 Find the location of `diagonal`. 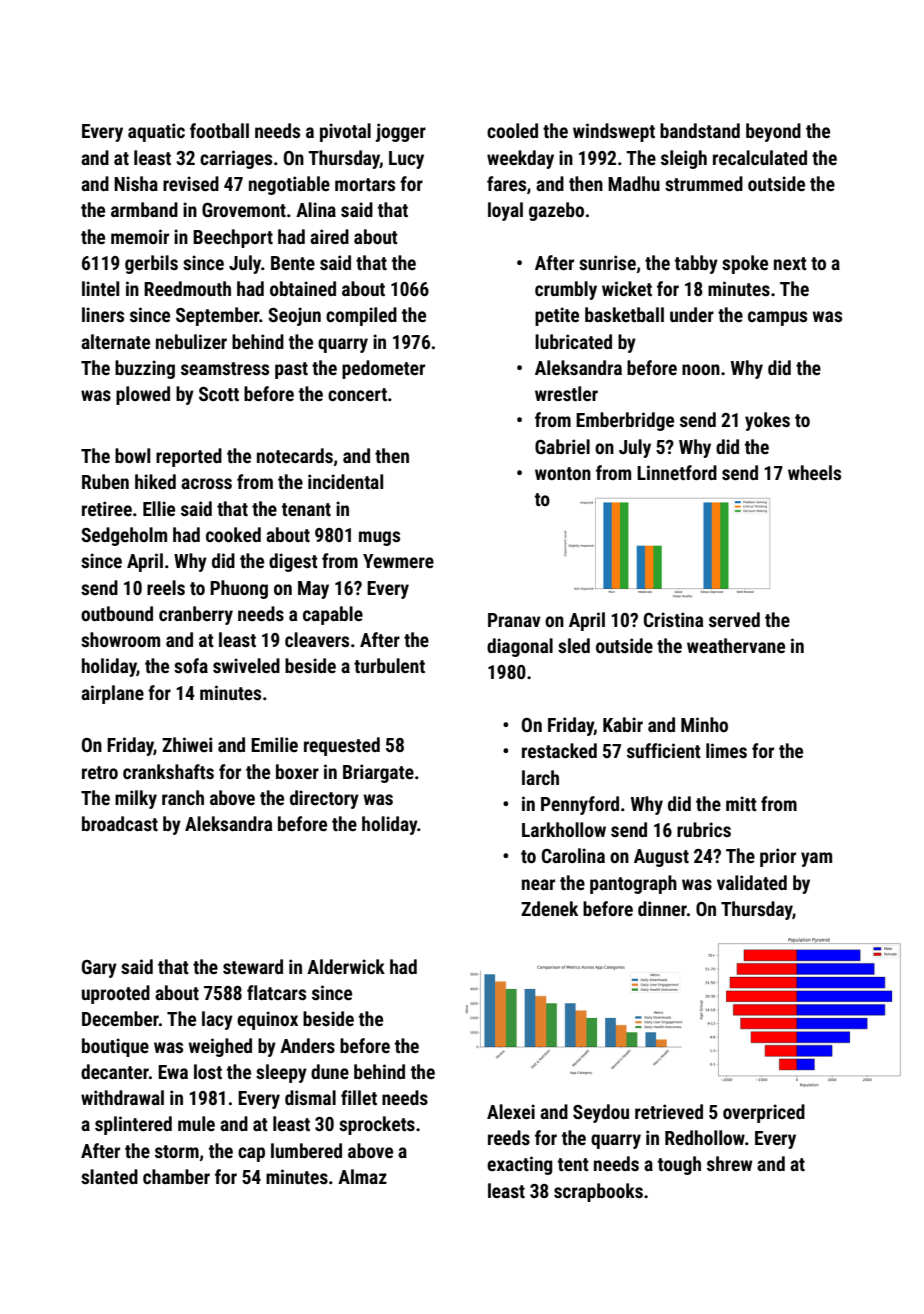

diagonal is located at coordinates (520, 647).
